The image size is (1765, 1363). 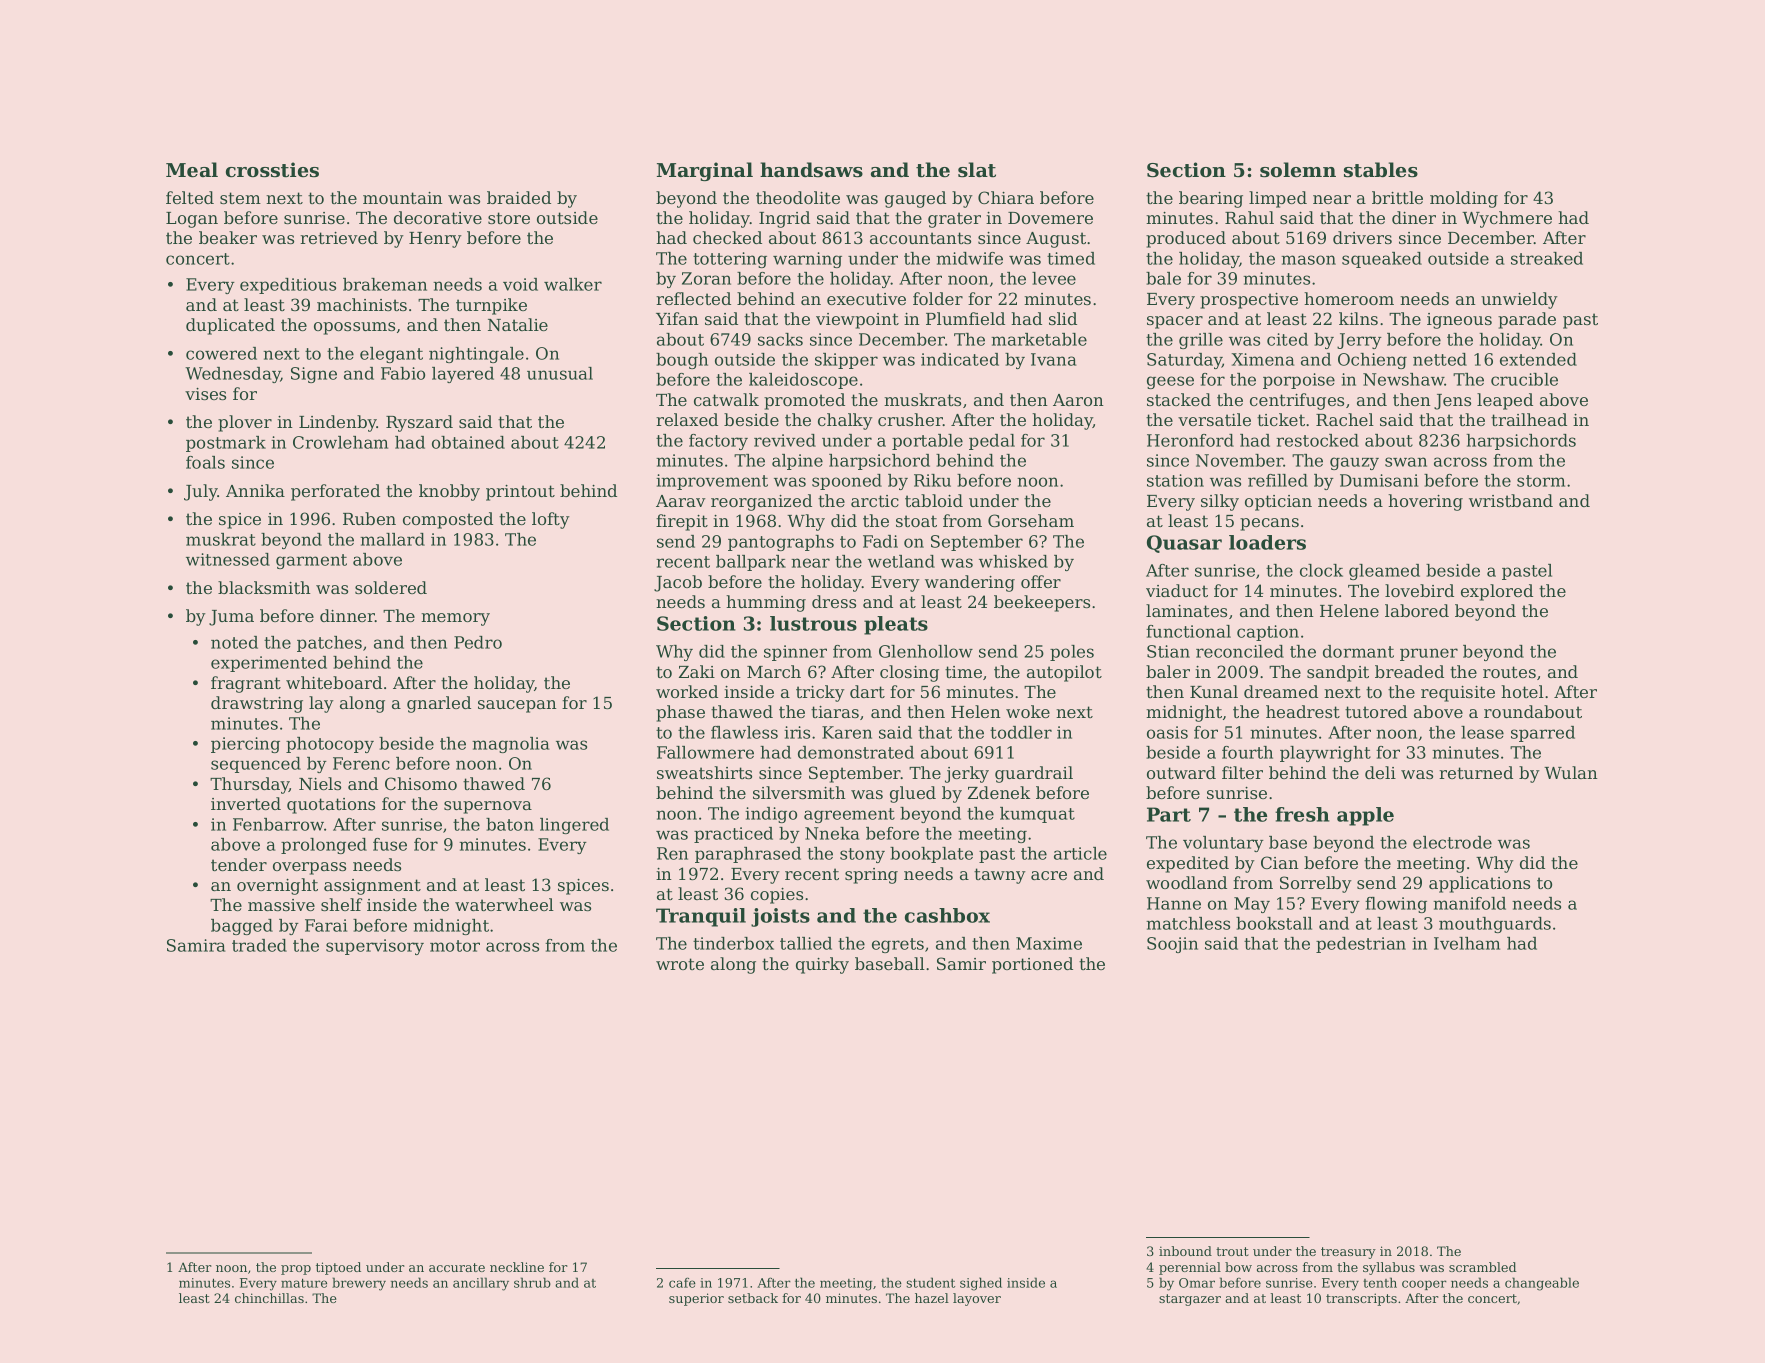 I want to click on molding, so click(x=1464, y=199).
